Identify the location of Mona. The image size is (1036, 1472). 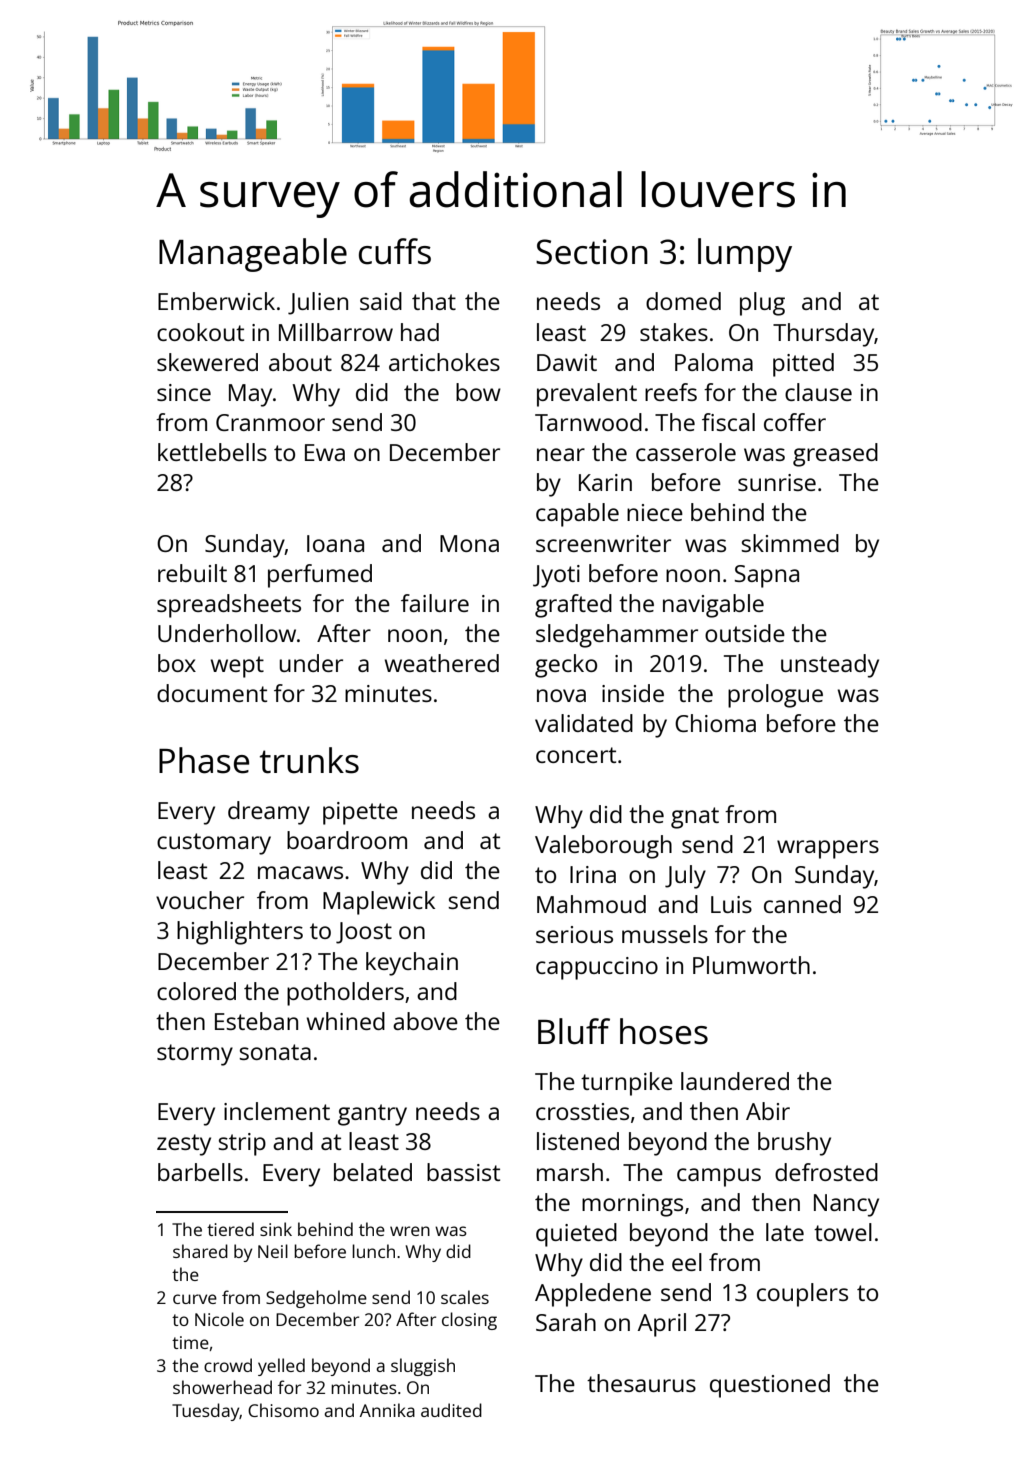
(469, 543).
